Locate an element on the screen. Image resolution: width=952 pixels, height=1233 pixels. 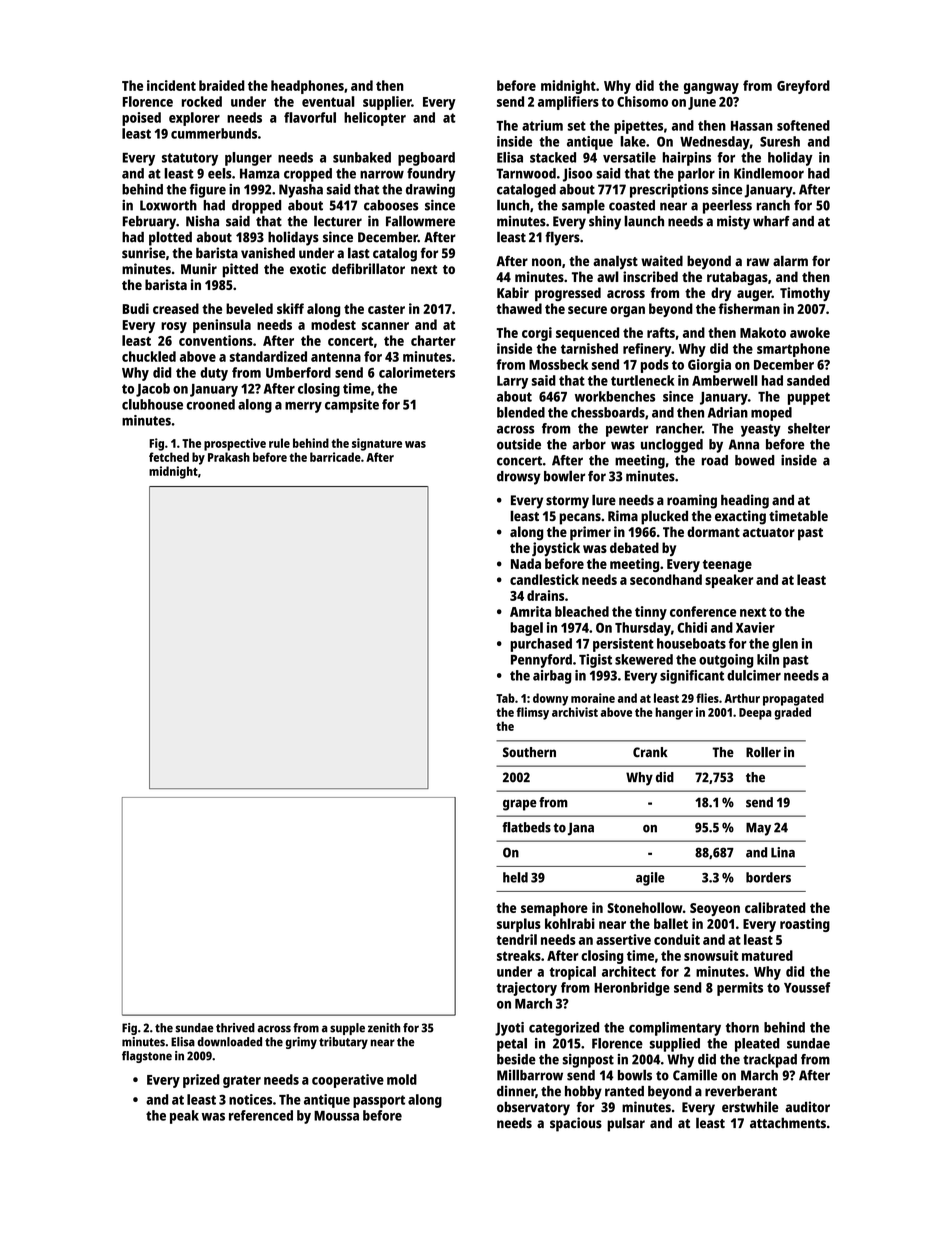
grape is located at coordinates (520, 805).
